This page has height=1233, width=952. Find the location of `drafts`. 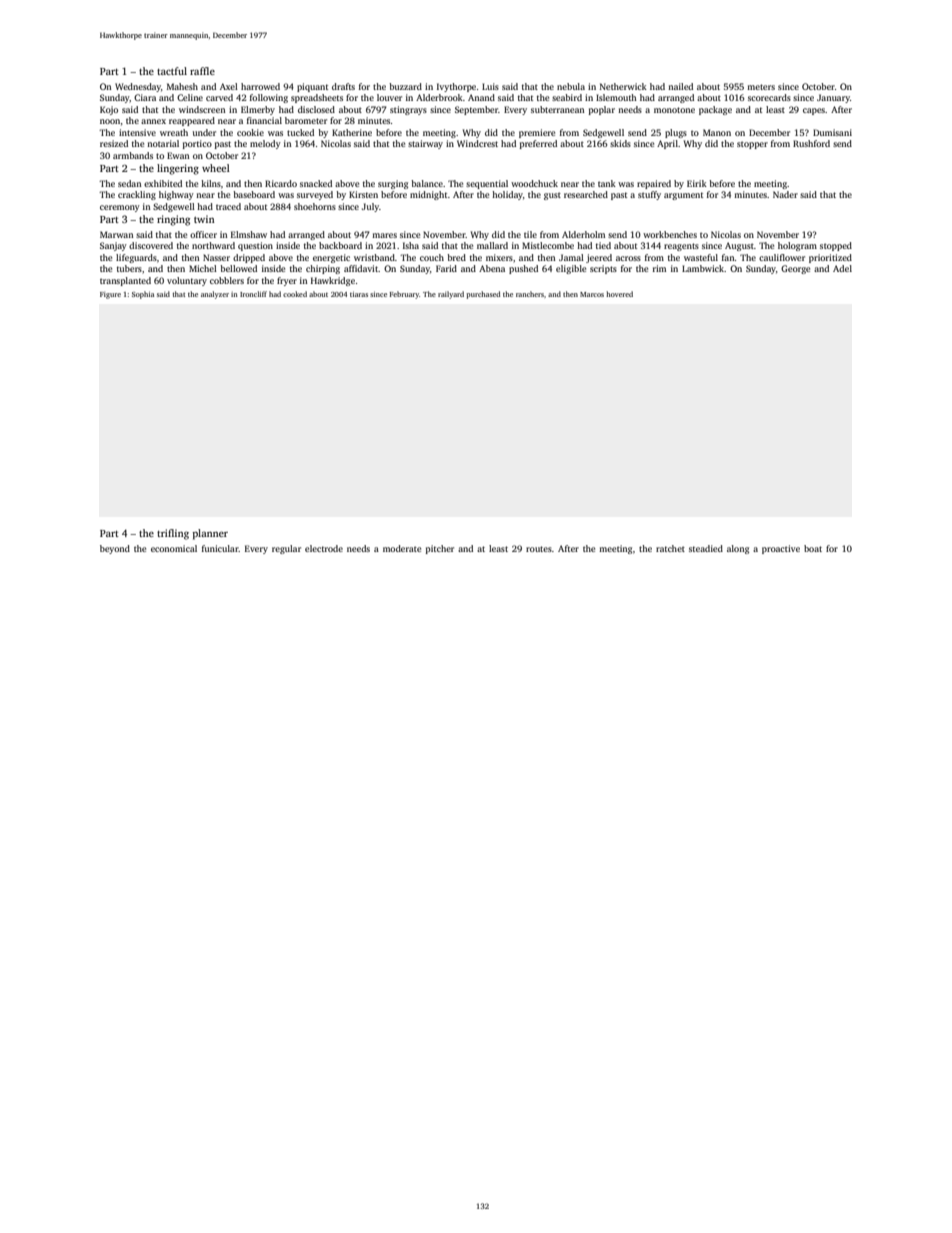

drafts is located at coordinates (343, 86).
